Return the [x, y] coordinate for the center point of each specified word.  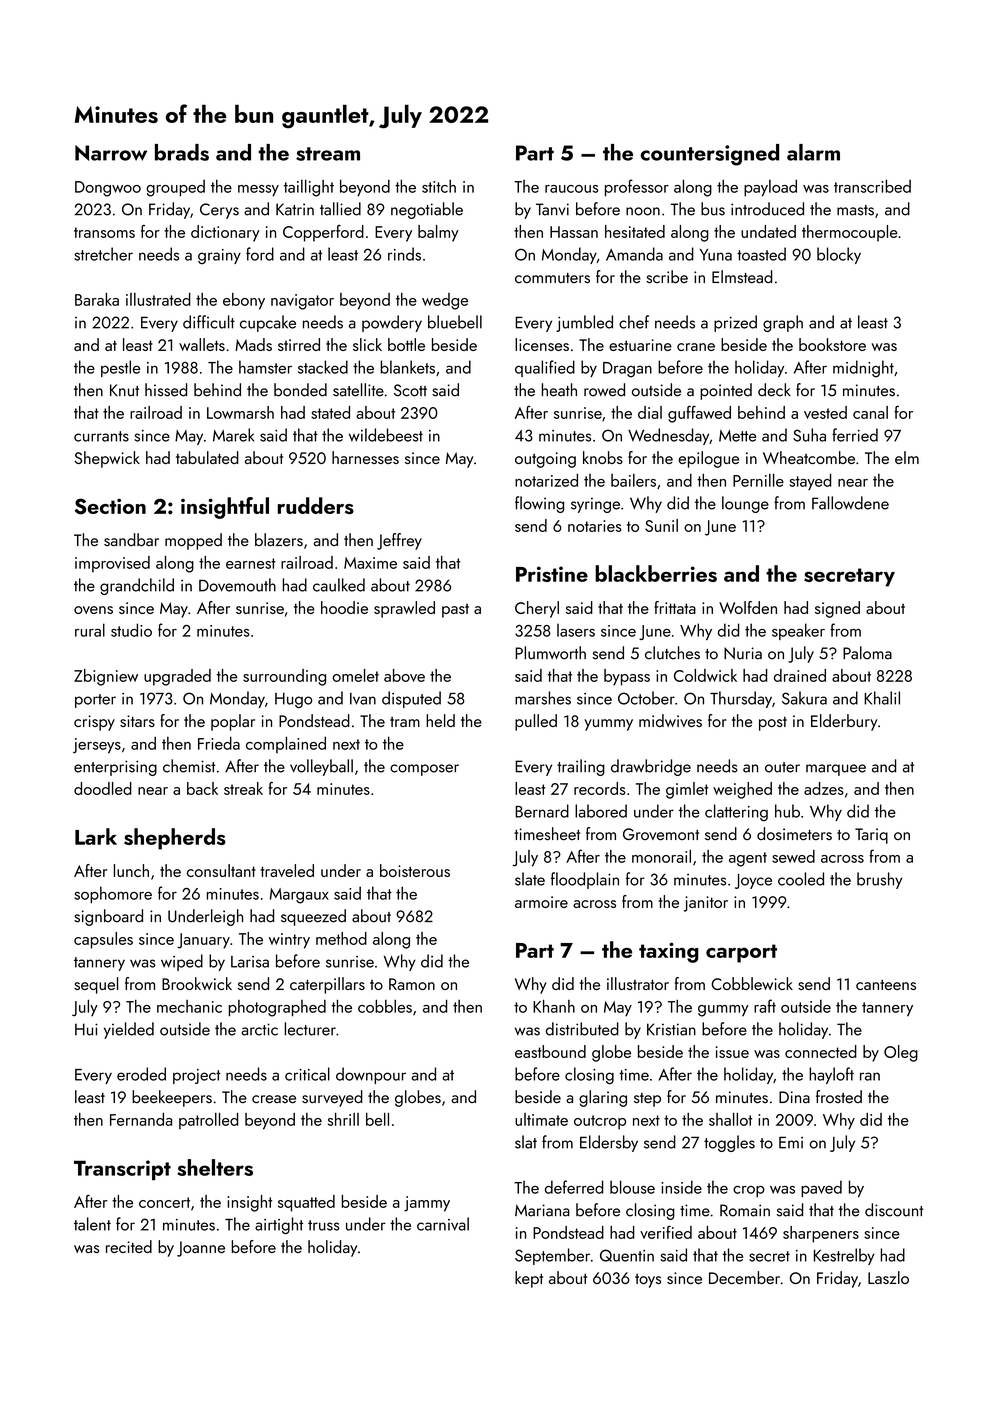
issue [732, 1052]
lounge [745, 504]
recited [129, 1246]
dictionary [225, 233]
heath [559, 390]
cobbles [385, 1006]
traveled [287, 870]
